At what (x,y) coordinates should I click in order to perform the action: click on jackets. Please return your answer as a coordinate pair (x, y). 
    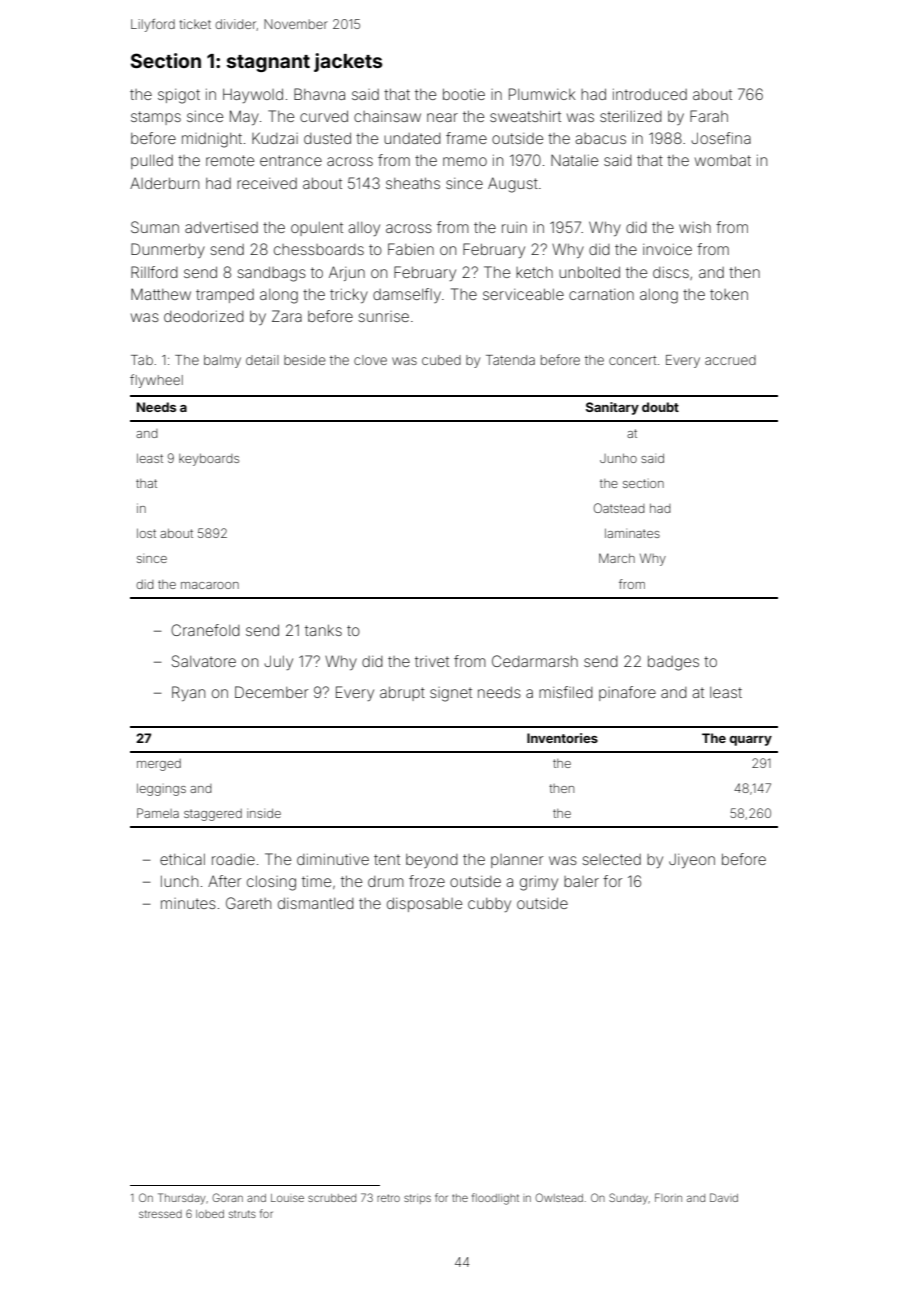
    Looking at the image, I should click on (348, 62).
